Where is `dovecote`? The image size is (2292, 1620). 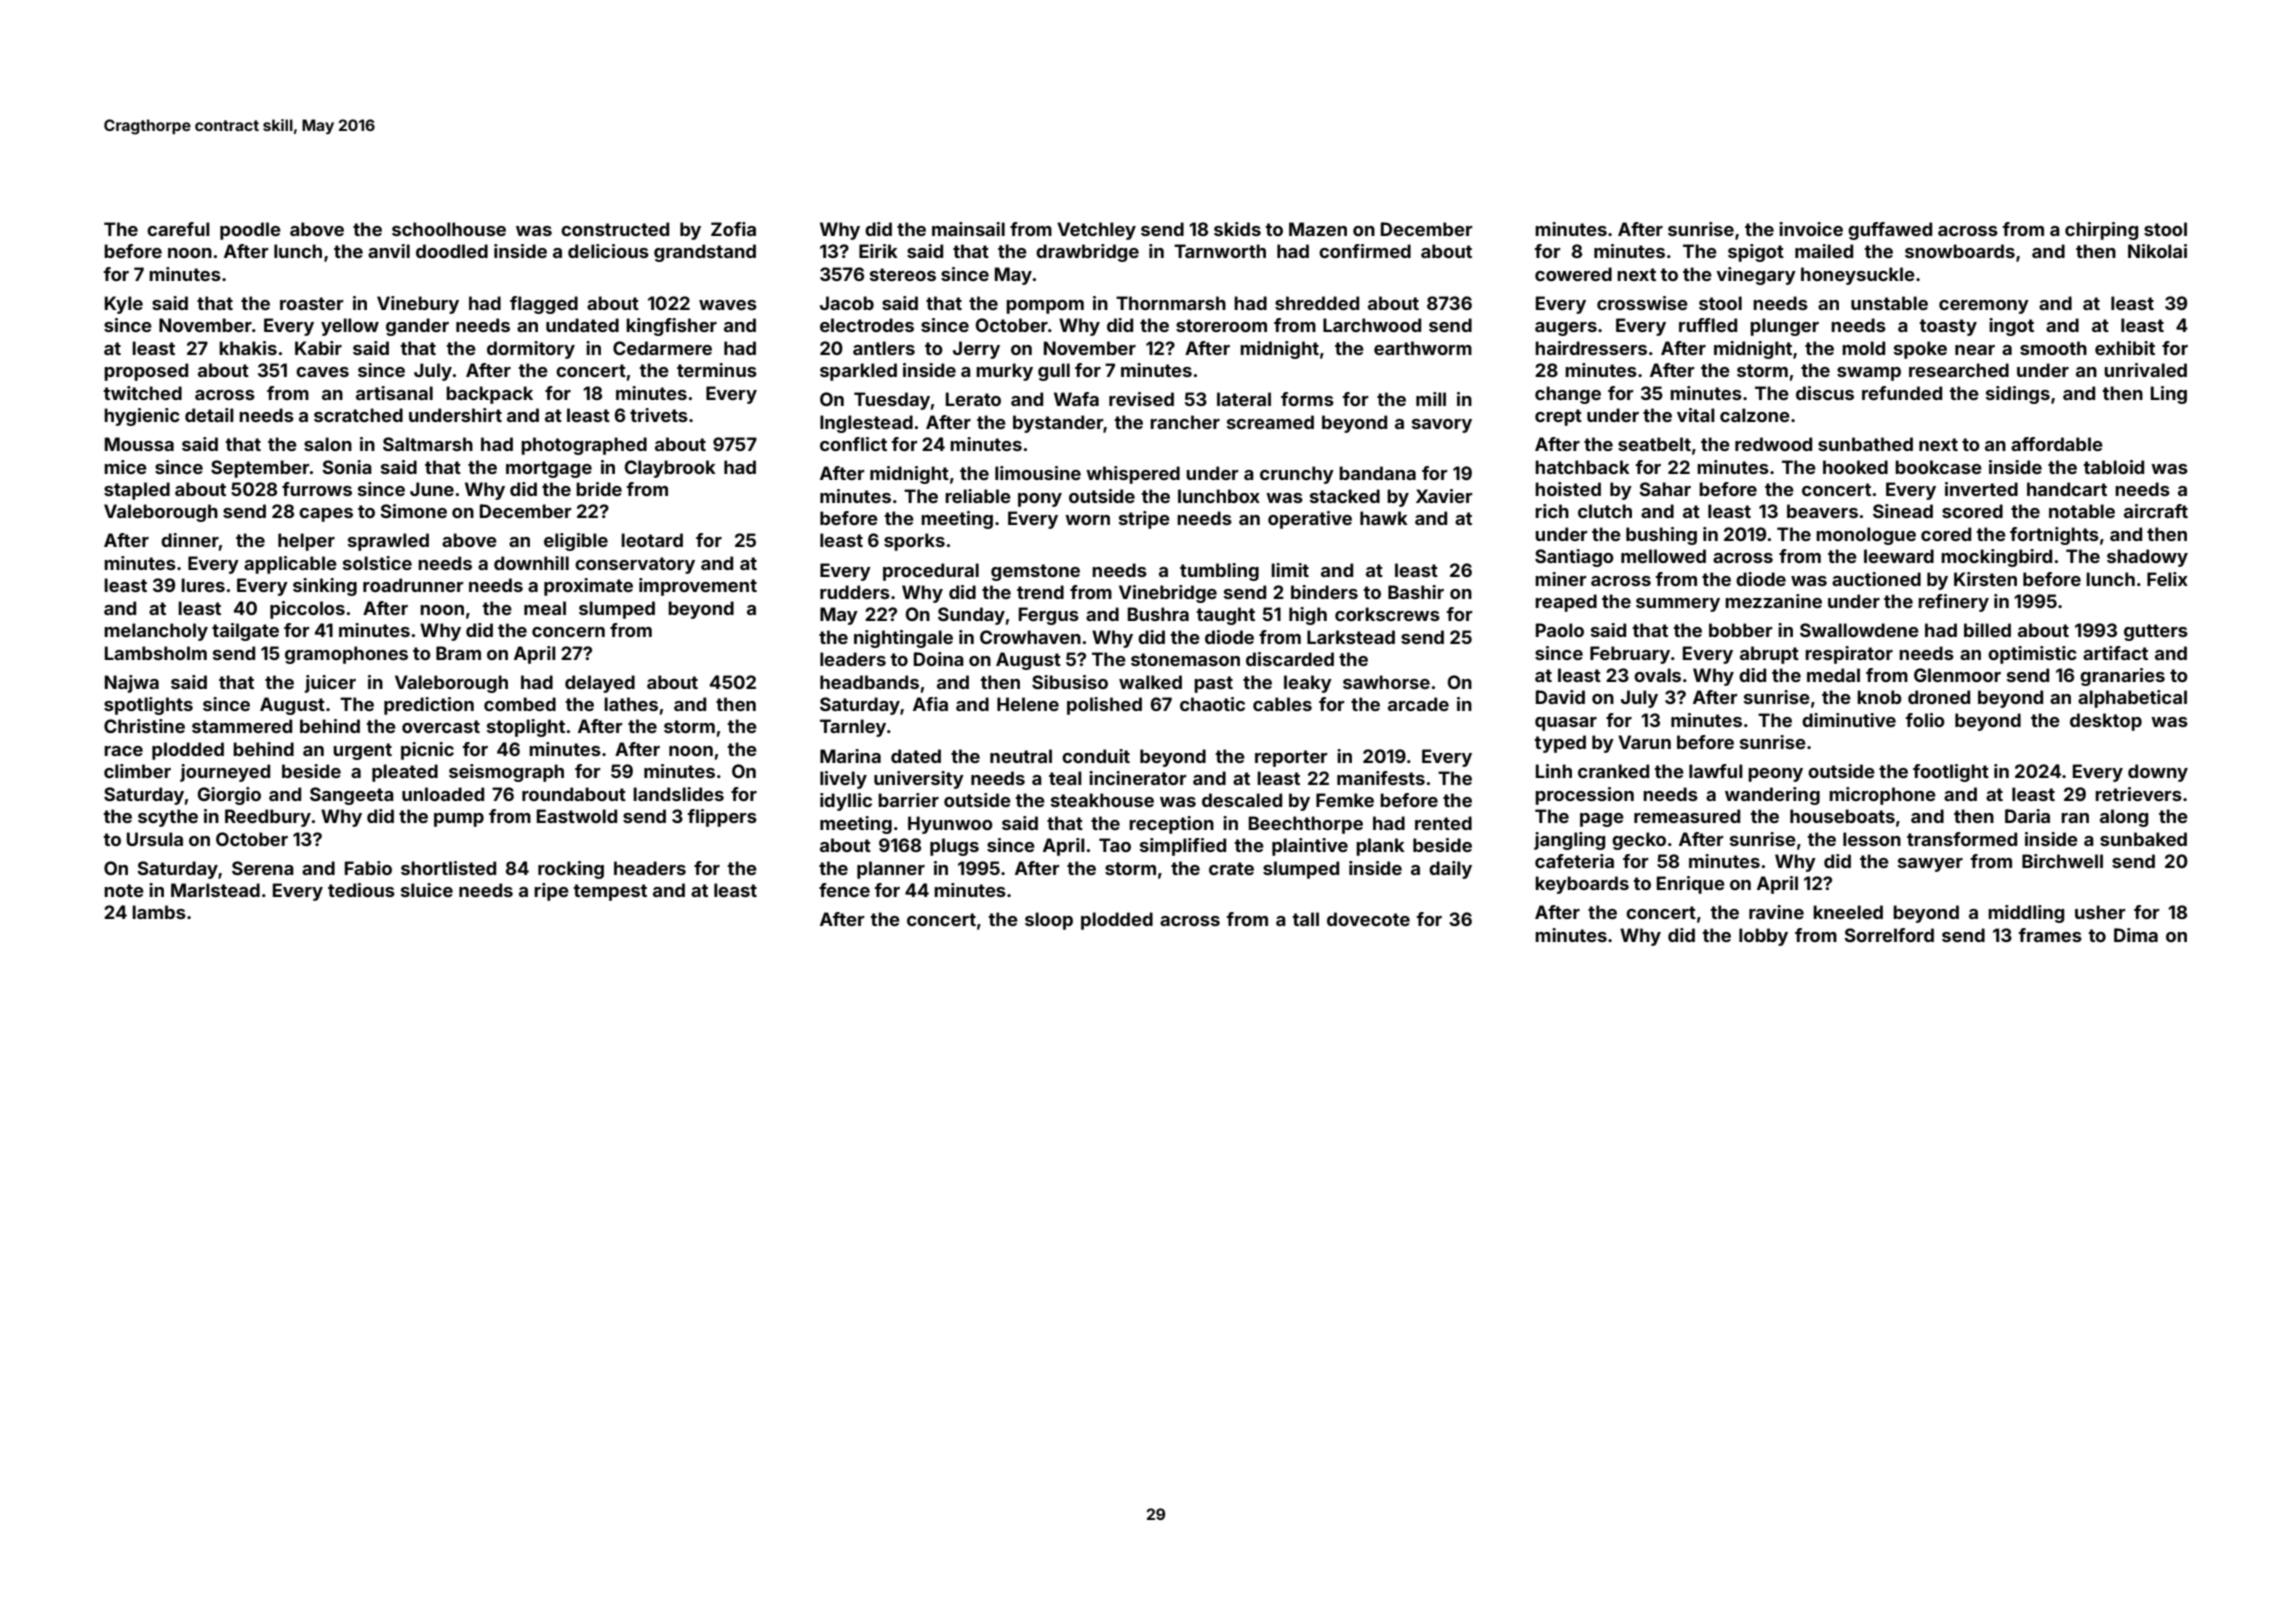 dovecote is located at coordinates (1368, 919).
